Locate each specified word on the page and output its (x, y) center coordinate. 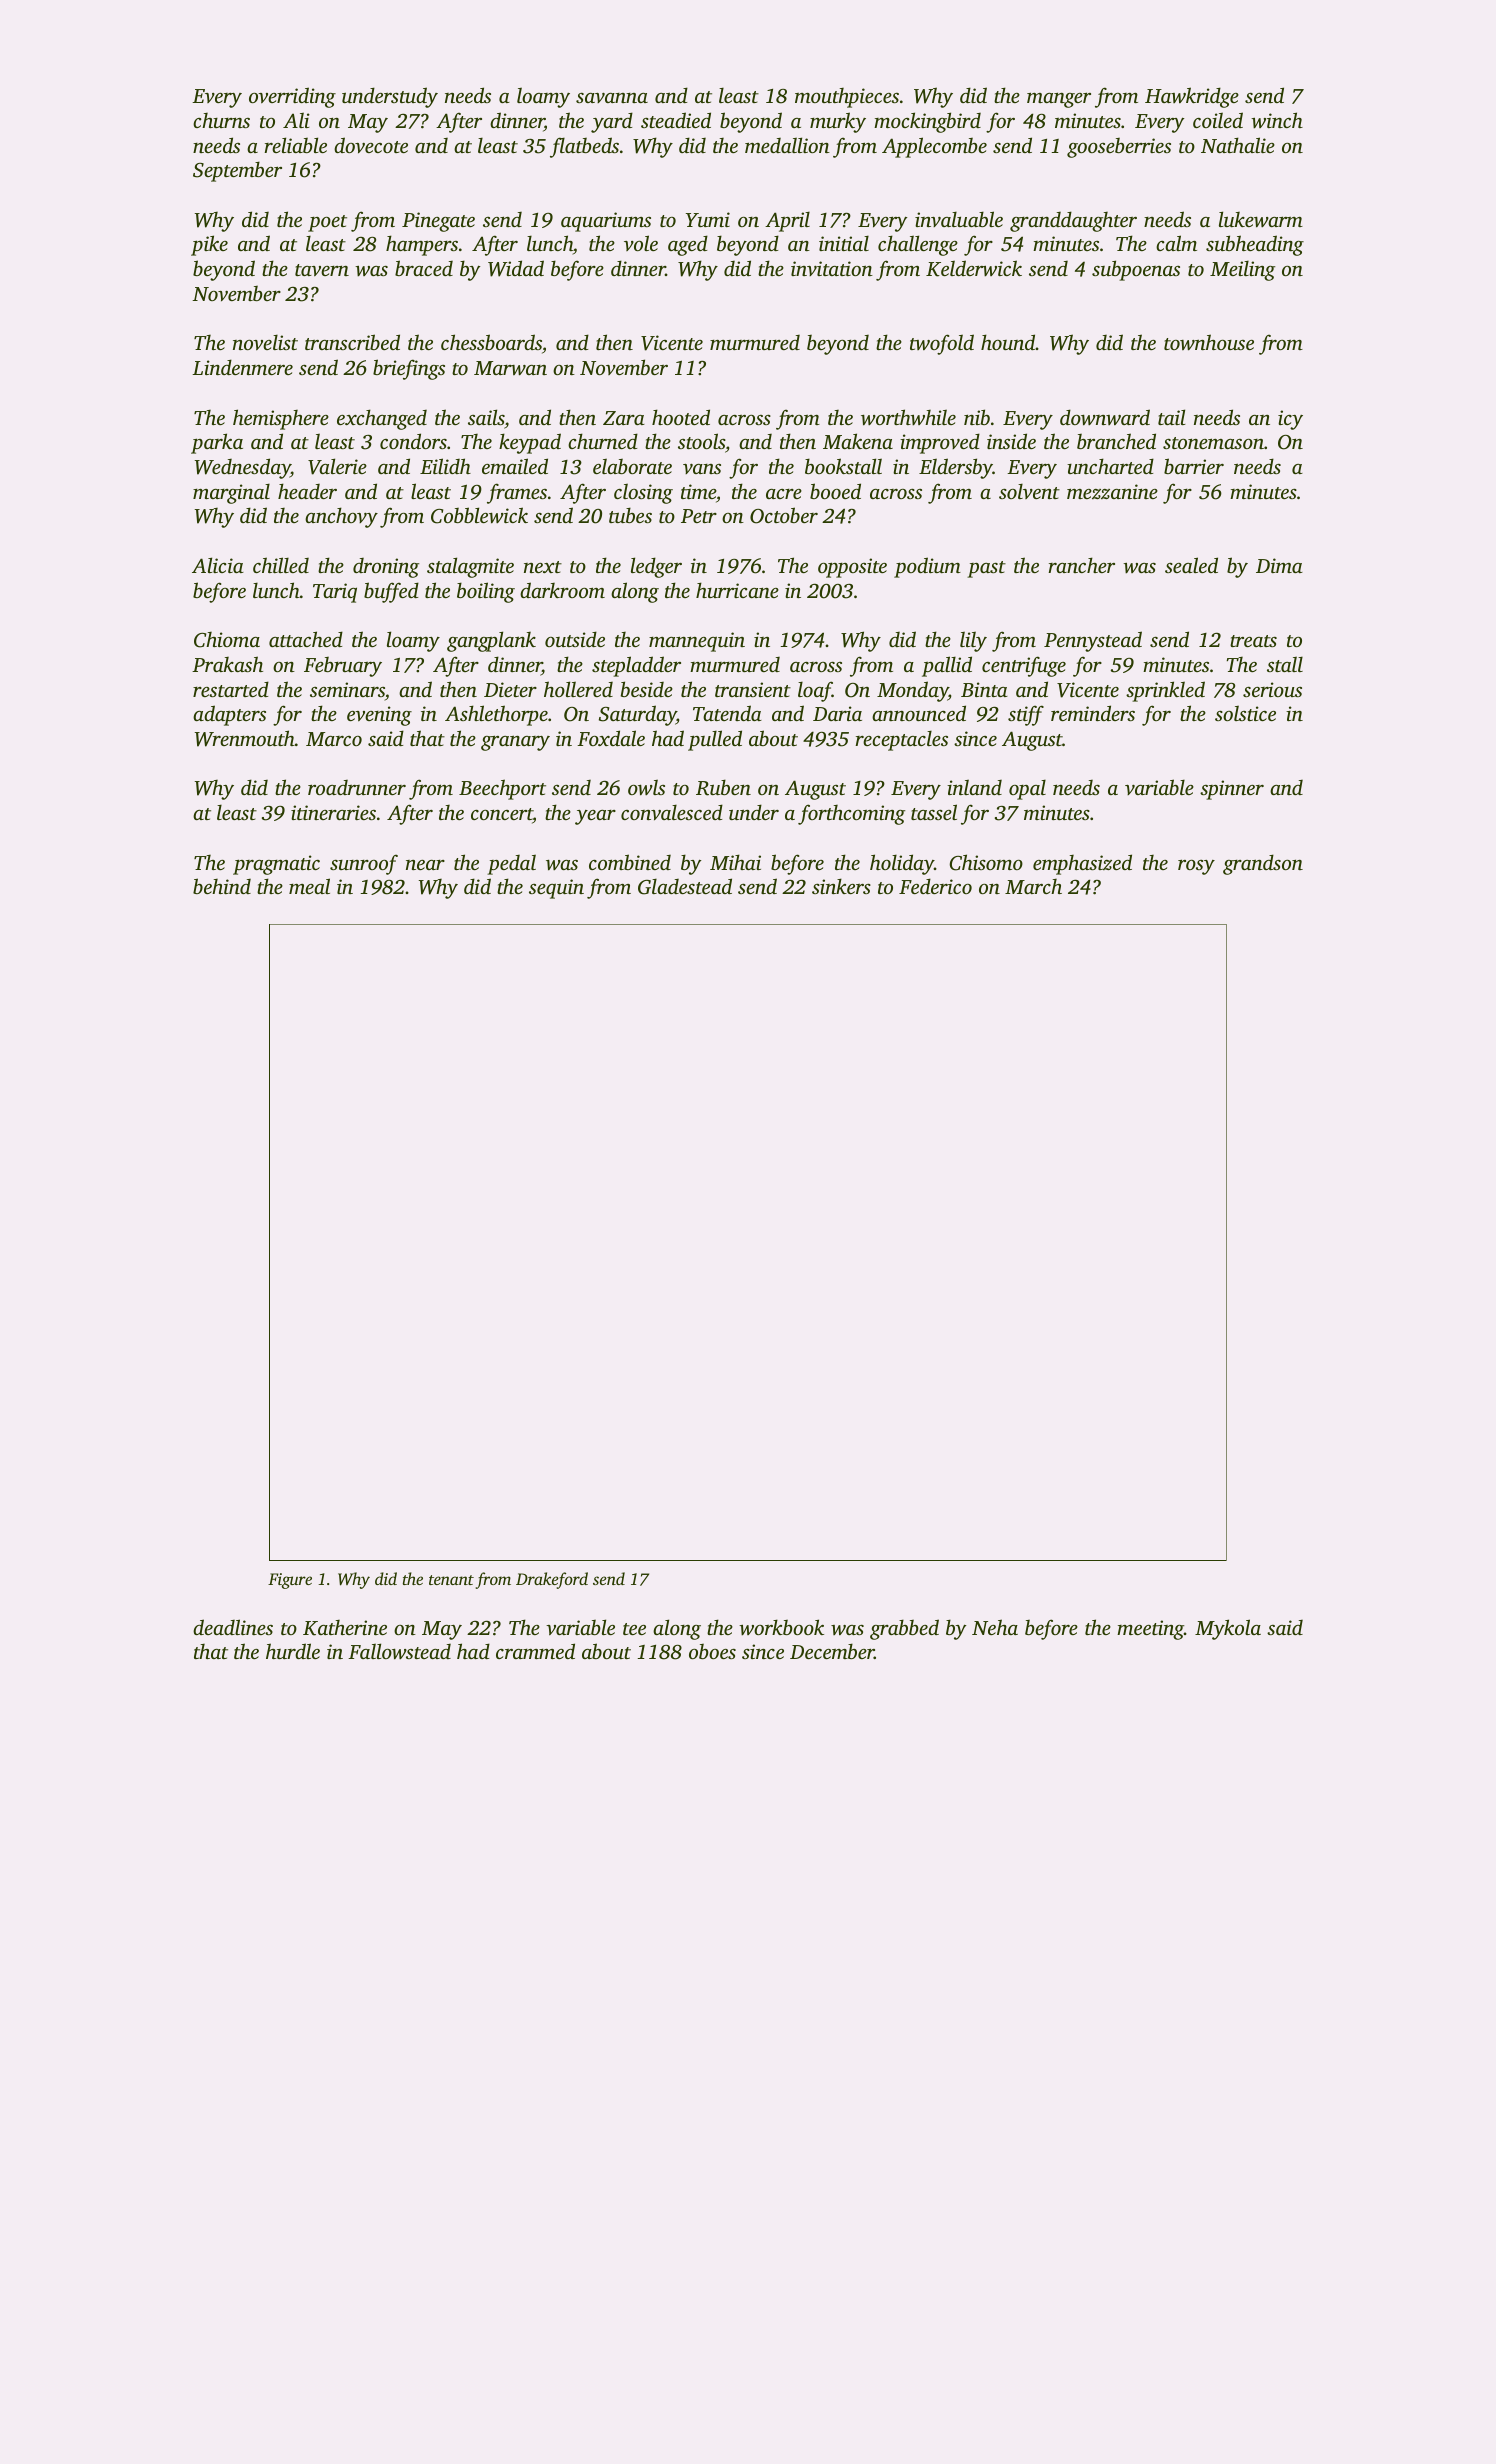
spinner (1232, 790)
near (425, 865)
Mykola (1228, 1629)
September (237, 171)
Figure (290, 1581)
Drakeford (552, 1580)
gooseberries (1119, 148)
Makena (858, 441)
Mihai (735, 862)
